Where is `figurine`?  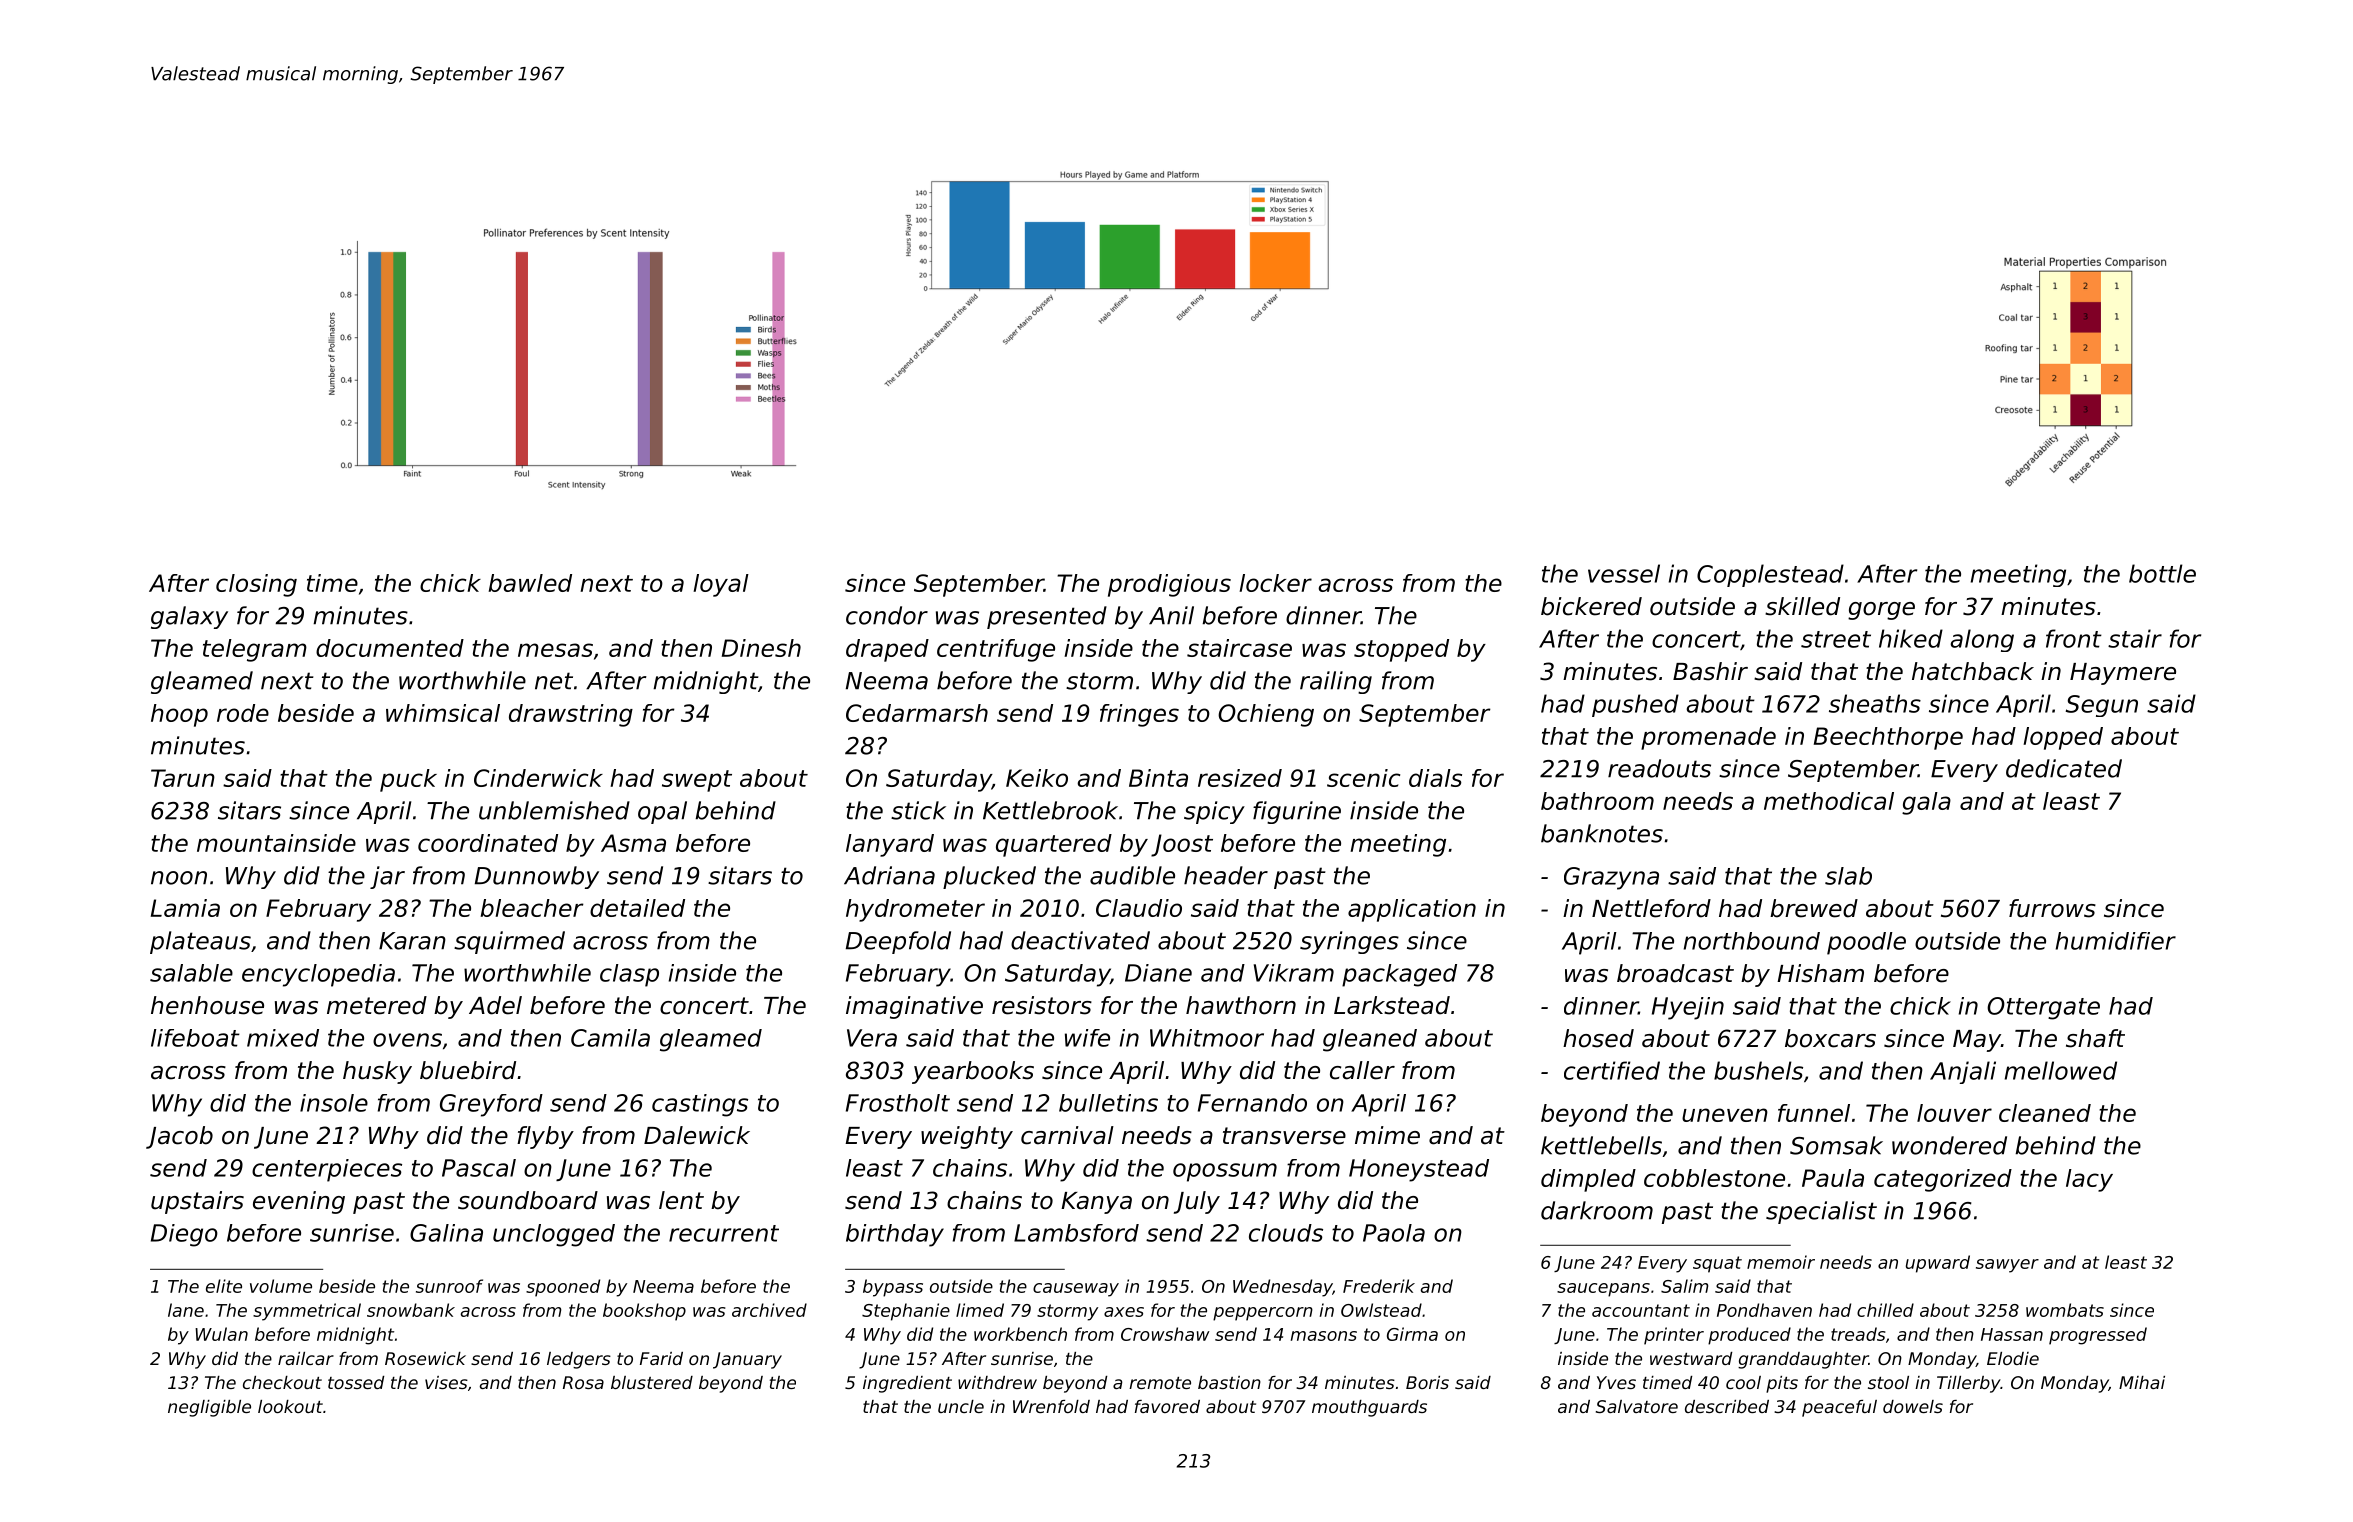 figurine is located at coordinates (1297, 812).
